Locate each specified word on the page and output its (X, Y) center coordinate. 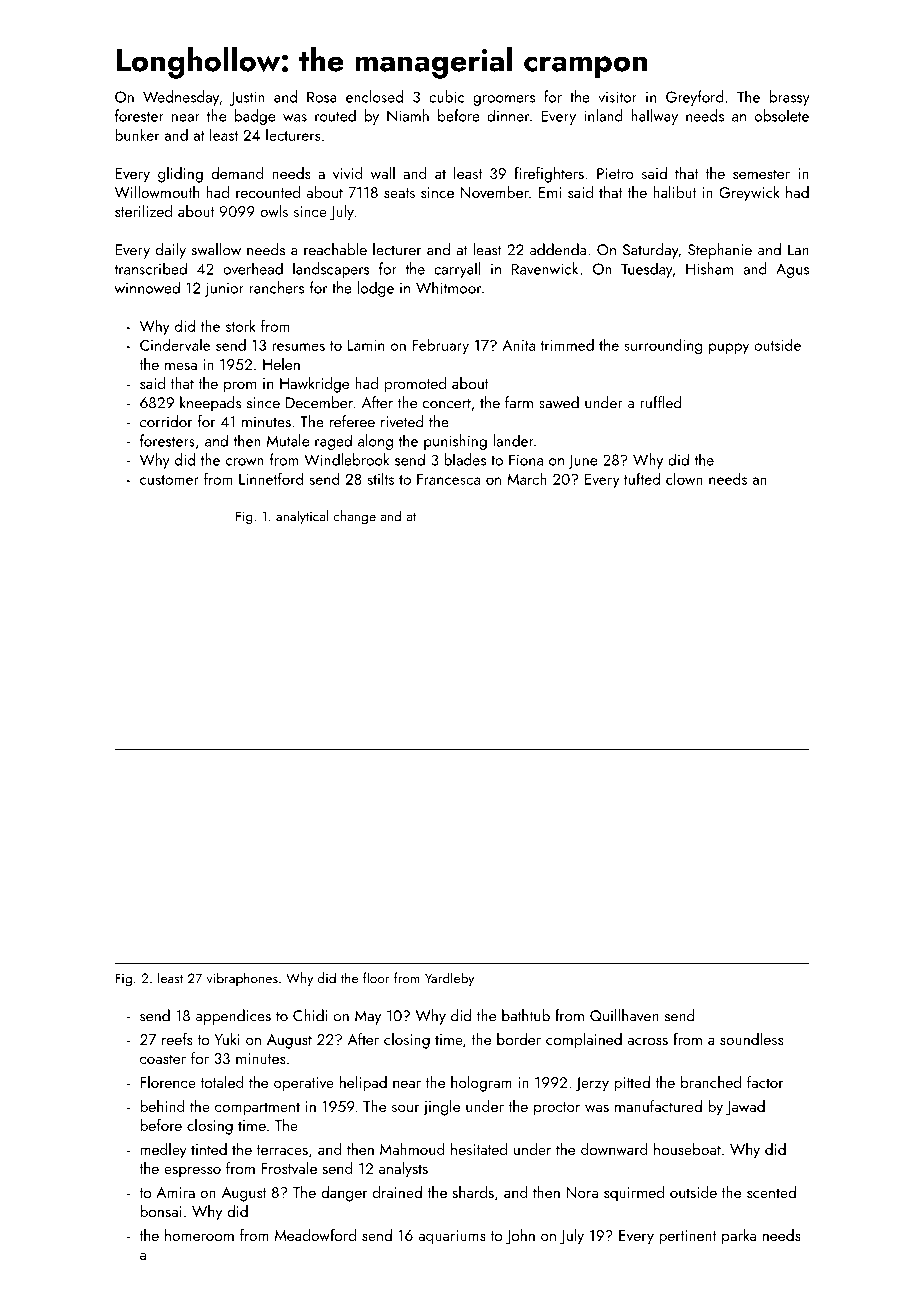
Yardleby (449, 979)
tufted (642, 478)
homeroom (199, 1235)
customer (169, 480)
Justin (247, 98)
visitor (617, 97)
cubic (446, 96)
